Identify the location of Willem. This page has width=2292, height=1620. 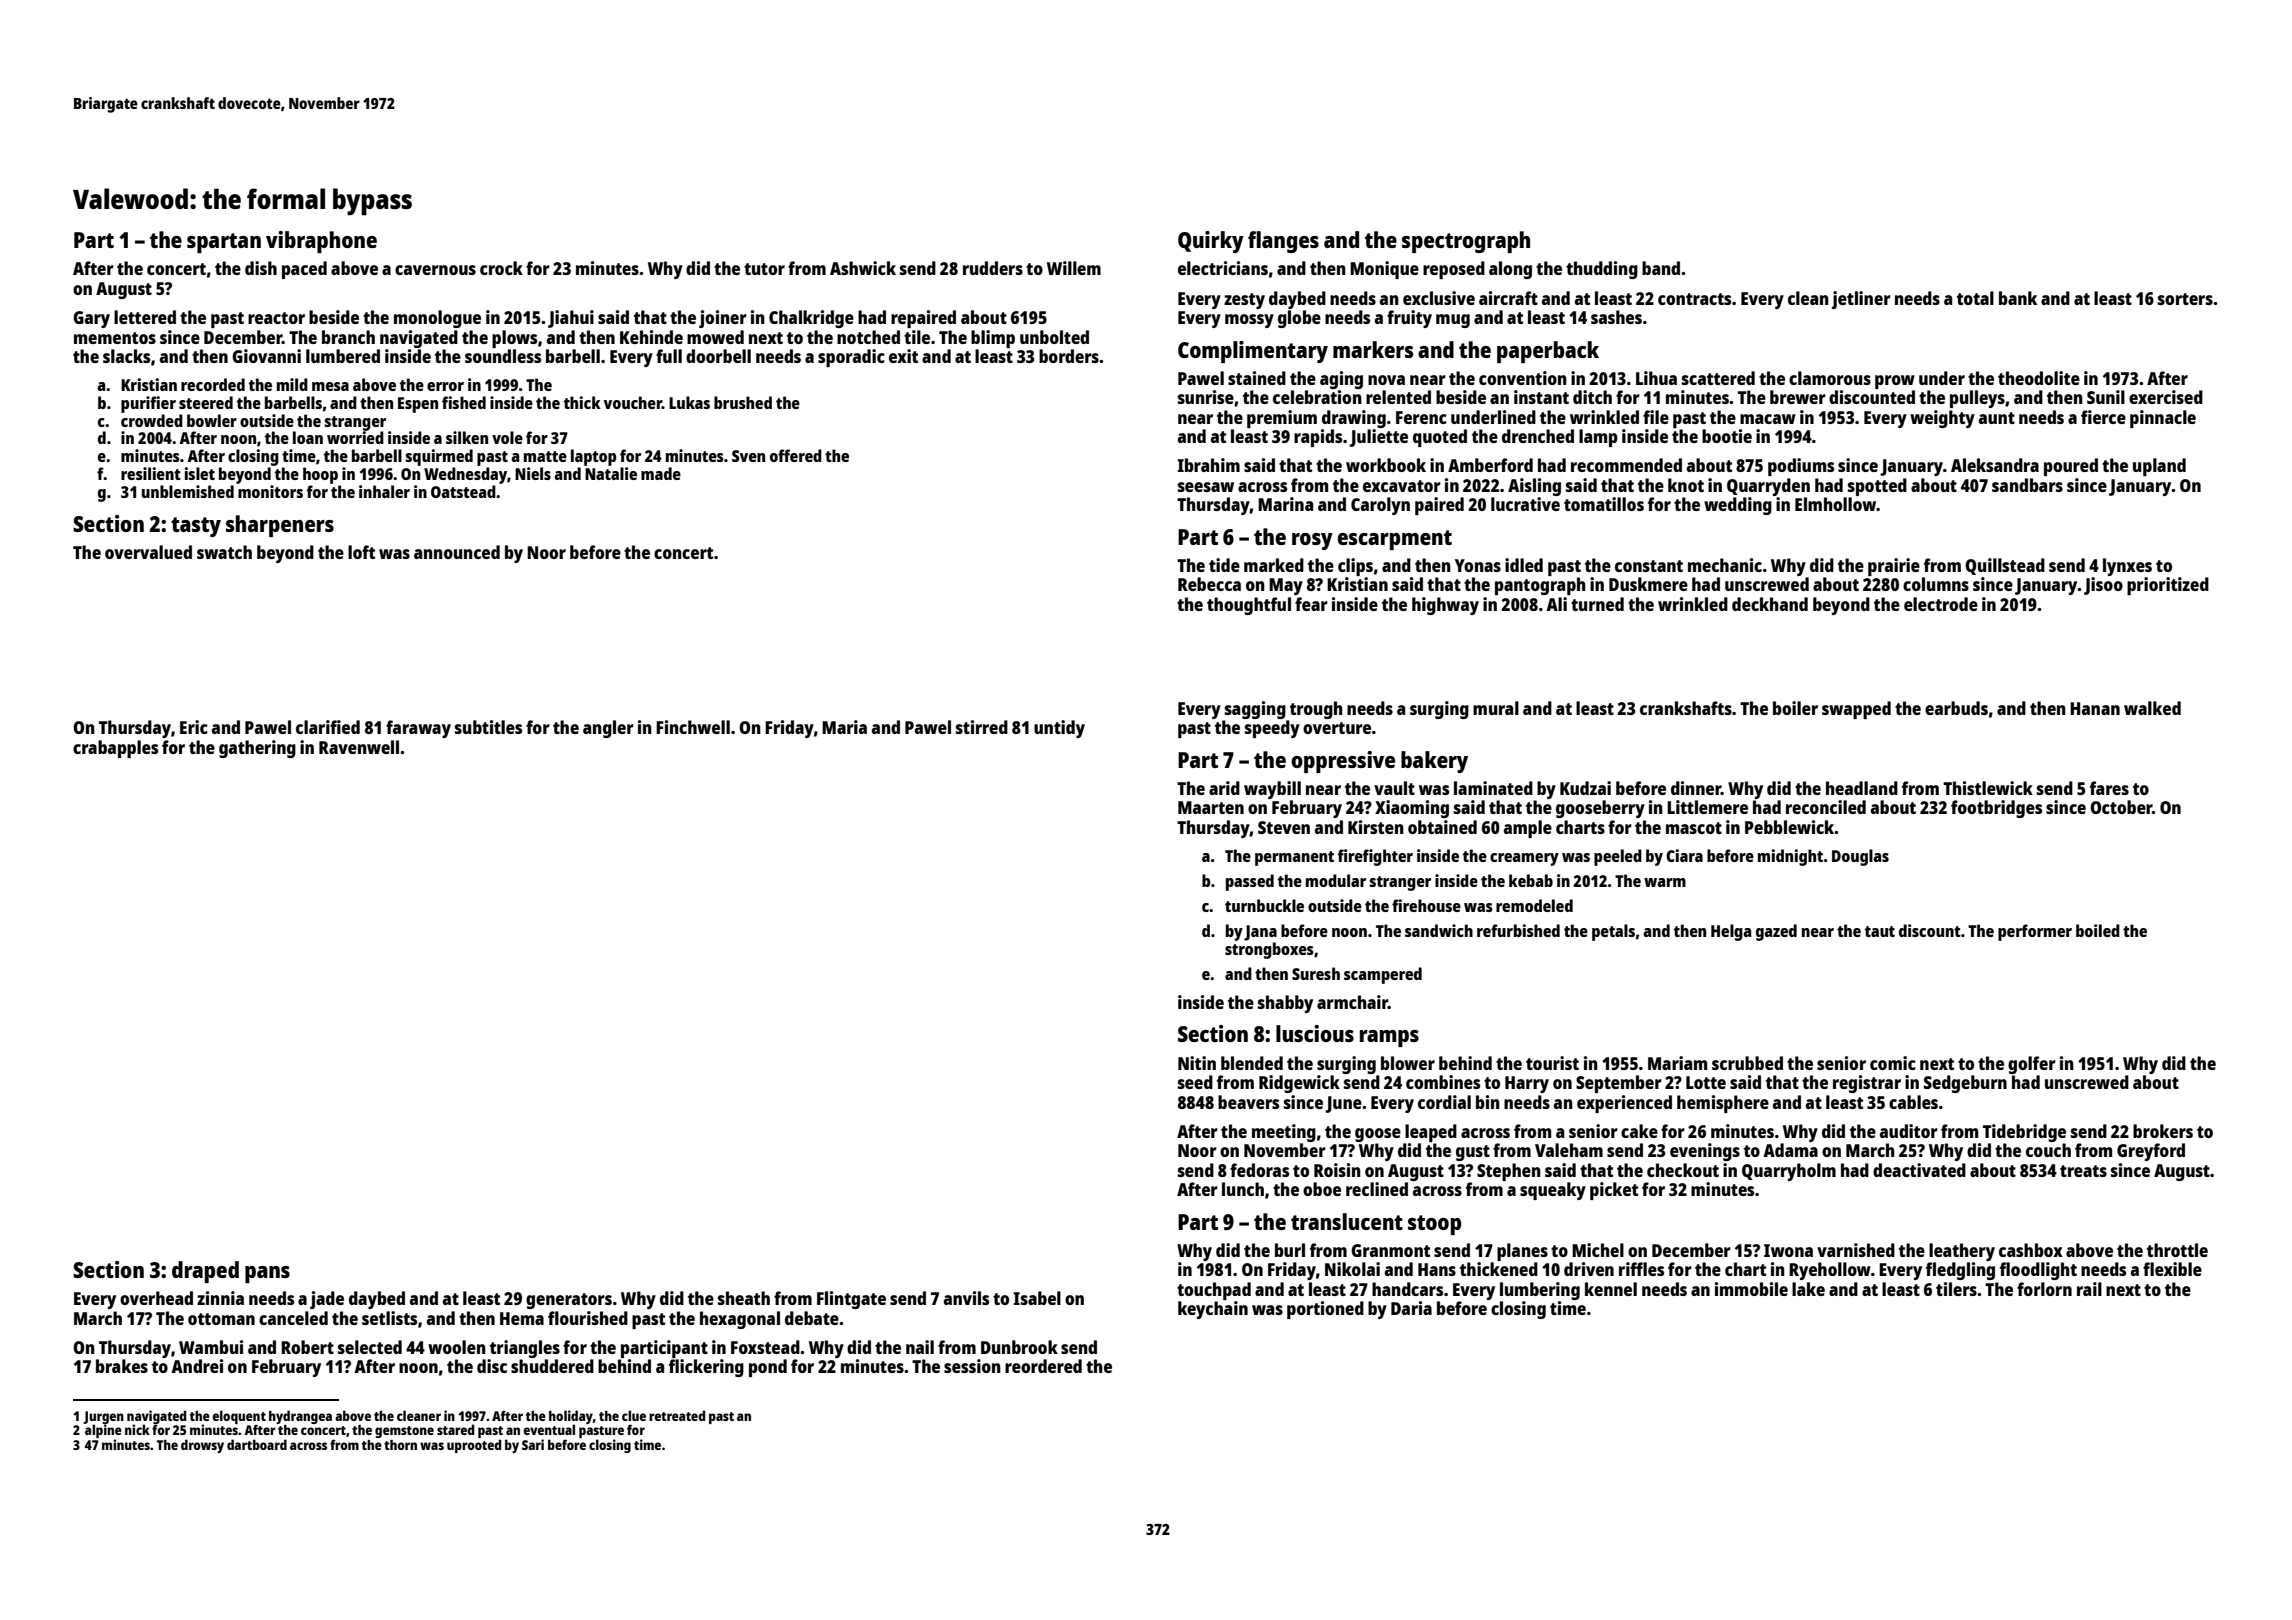
(1074, 268).
